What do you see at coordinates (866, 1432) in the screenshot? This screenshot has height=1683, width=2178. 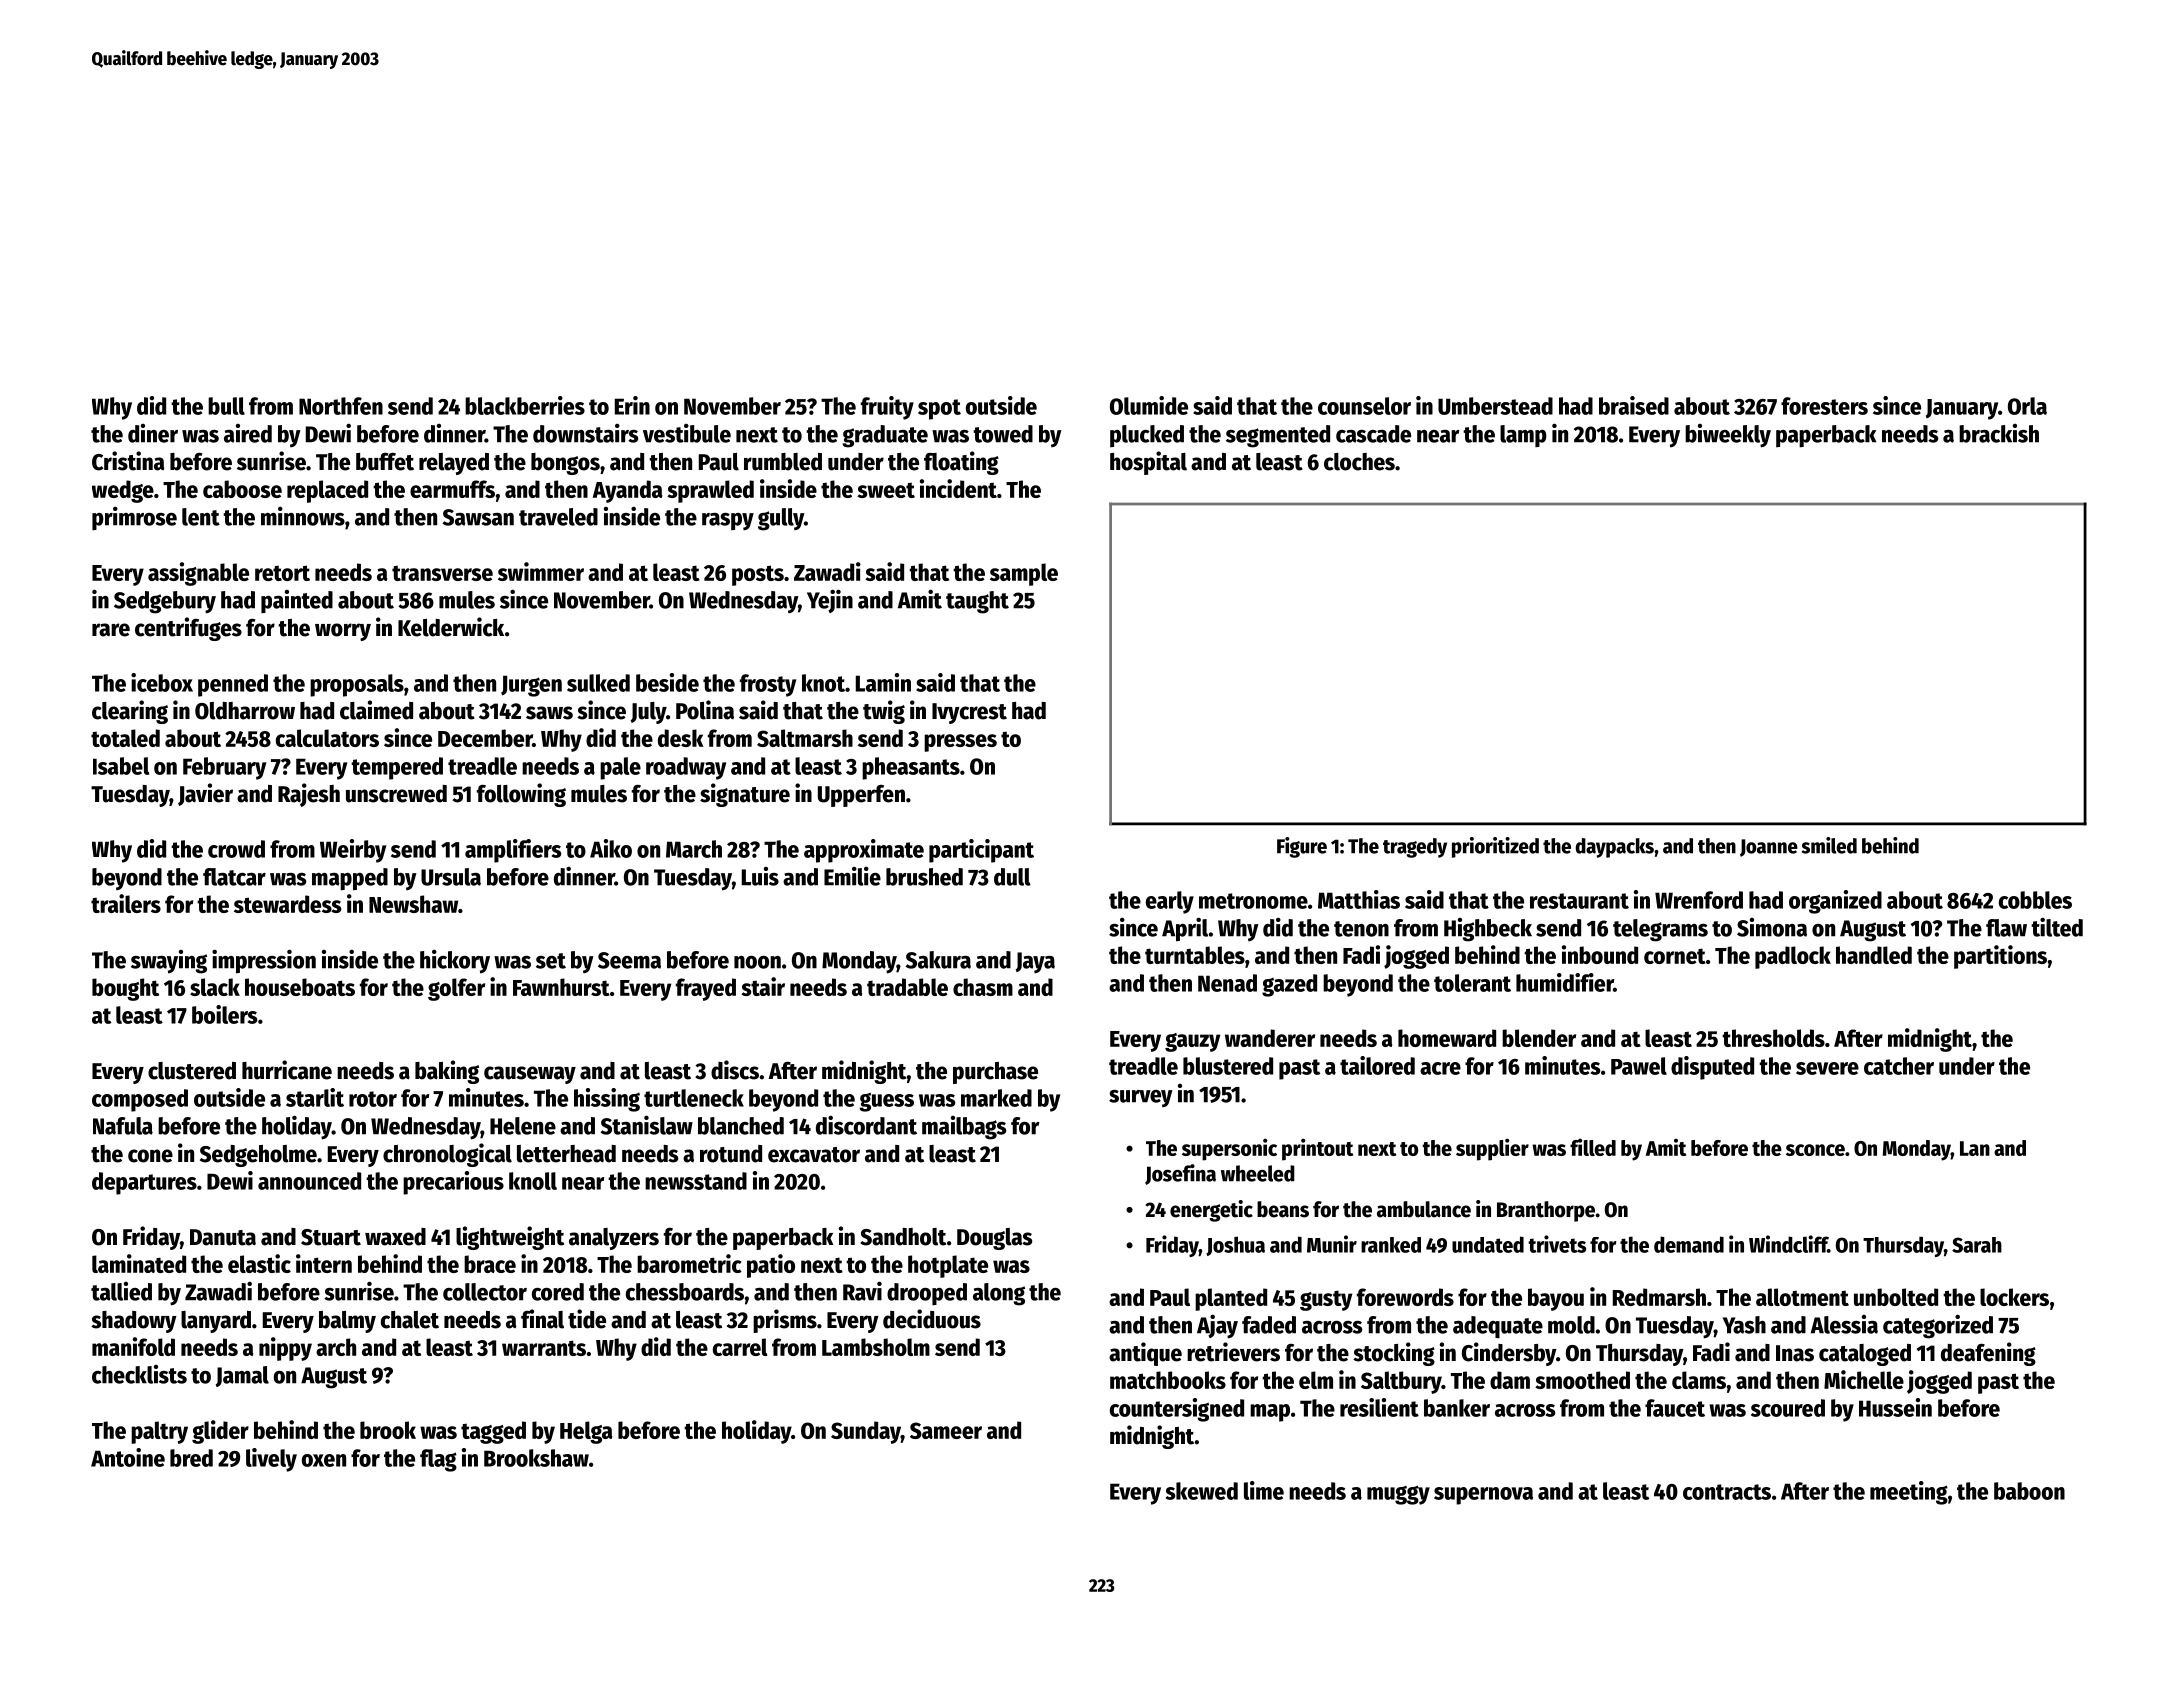 I see `Sunday` at bounding box center [866, 1432].
